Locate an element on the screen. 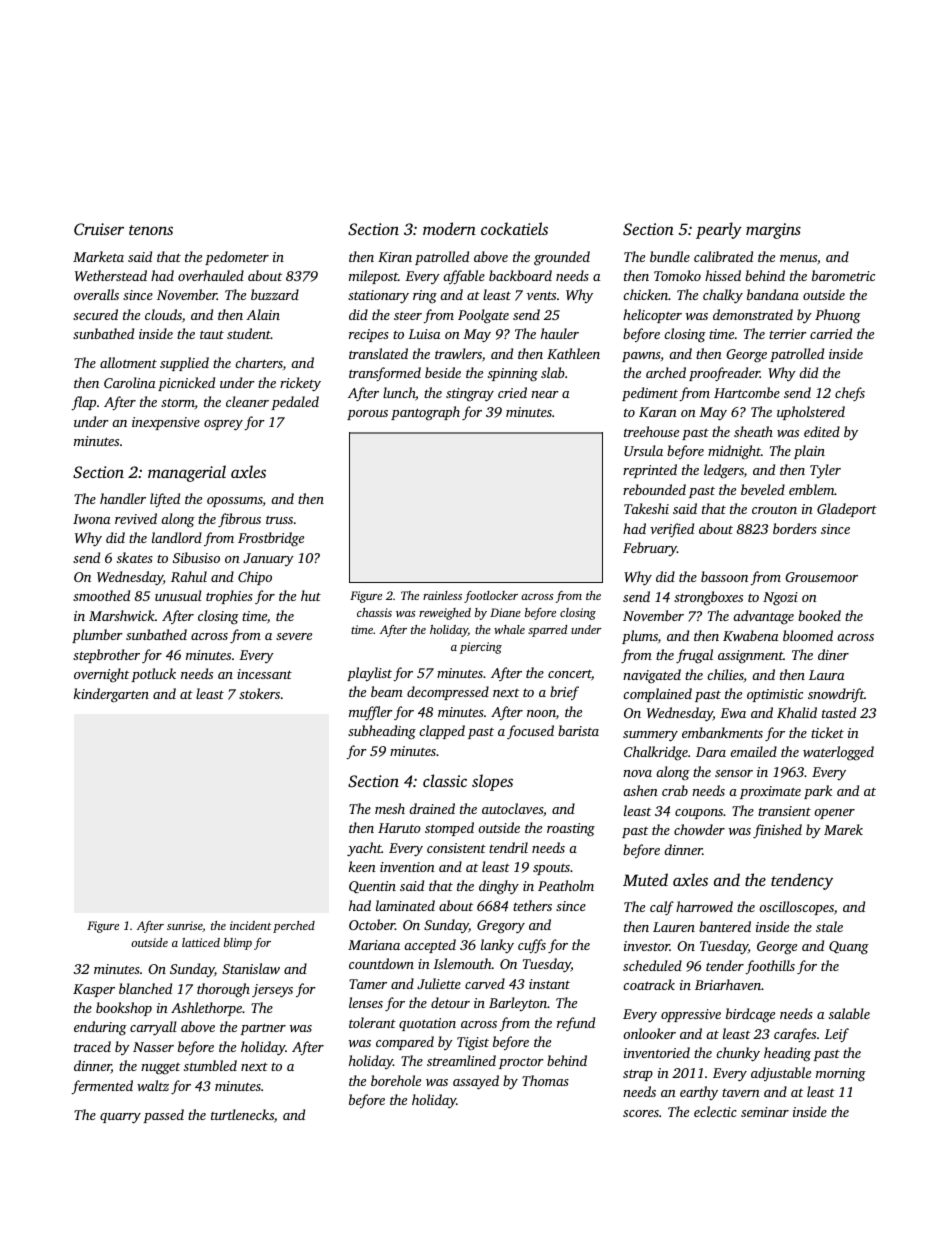 This screenshot has width=952, height=1233. Poolgate is located at coordinates (483, 316).
